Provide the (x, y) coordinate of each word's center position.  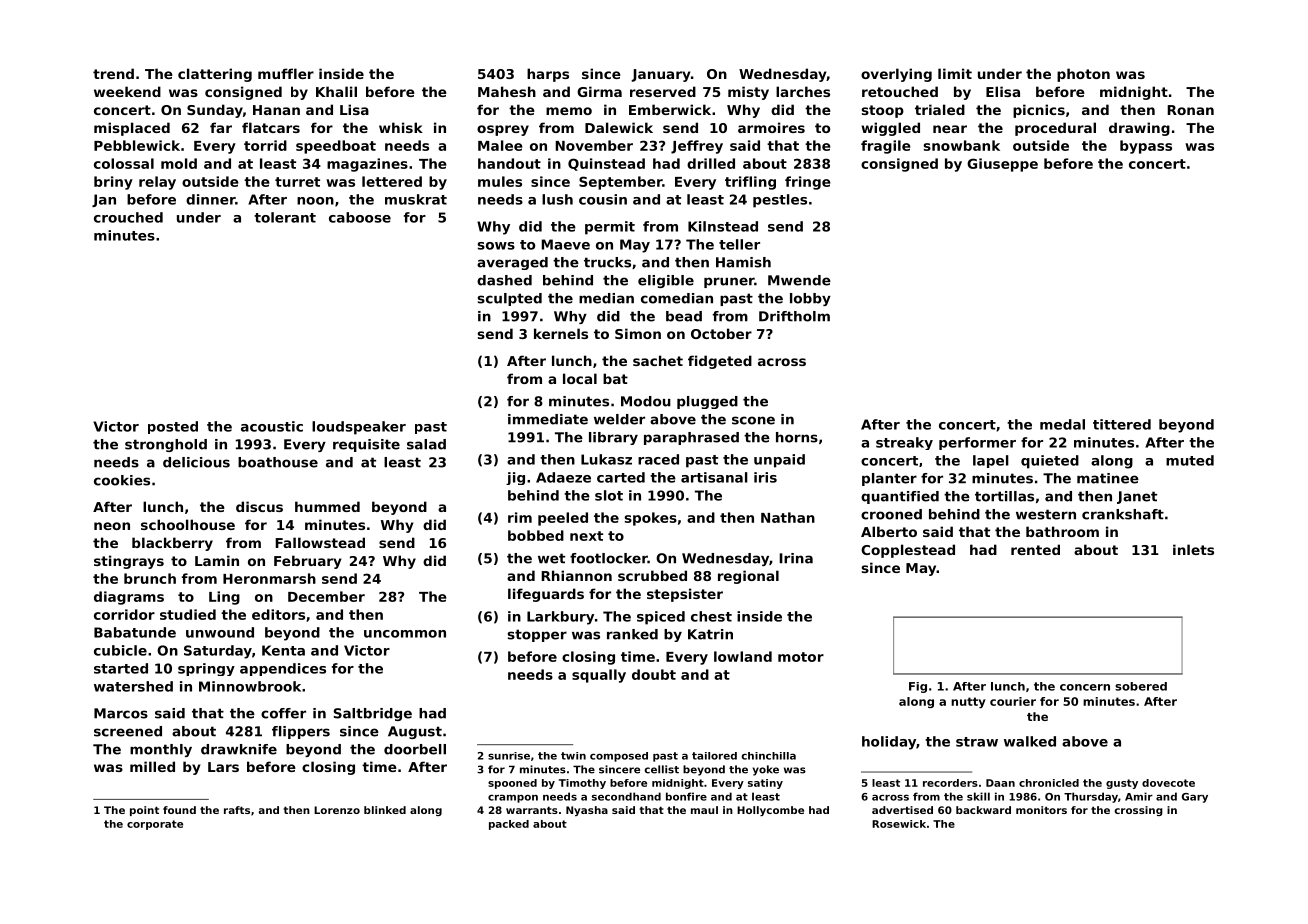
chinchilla (768, 756)
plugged (707, 402)
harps (548, 75)
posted (173, 427)
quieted (1050, 462)
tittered (1122, 424)
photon (1083, 75)
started (121, 668)
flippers (301, 732)
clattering (215, 75)
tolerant (285, 217)
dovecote (1168, 783)
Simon (638, 333)
